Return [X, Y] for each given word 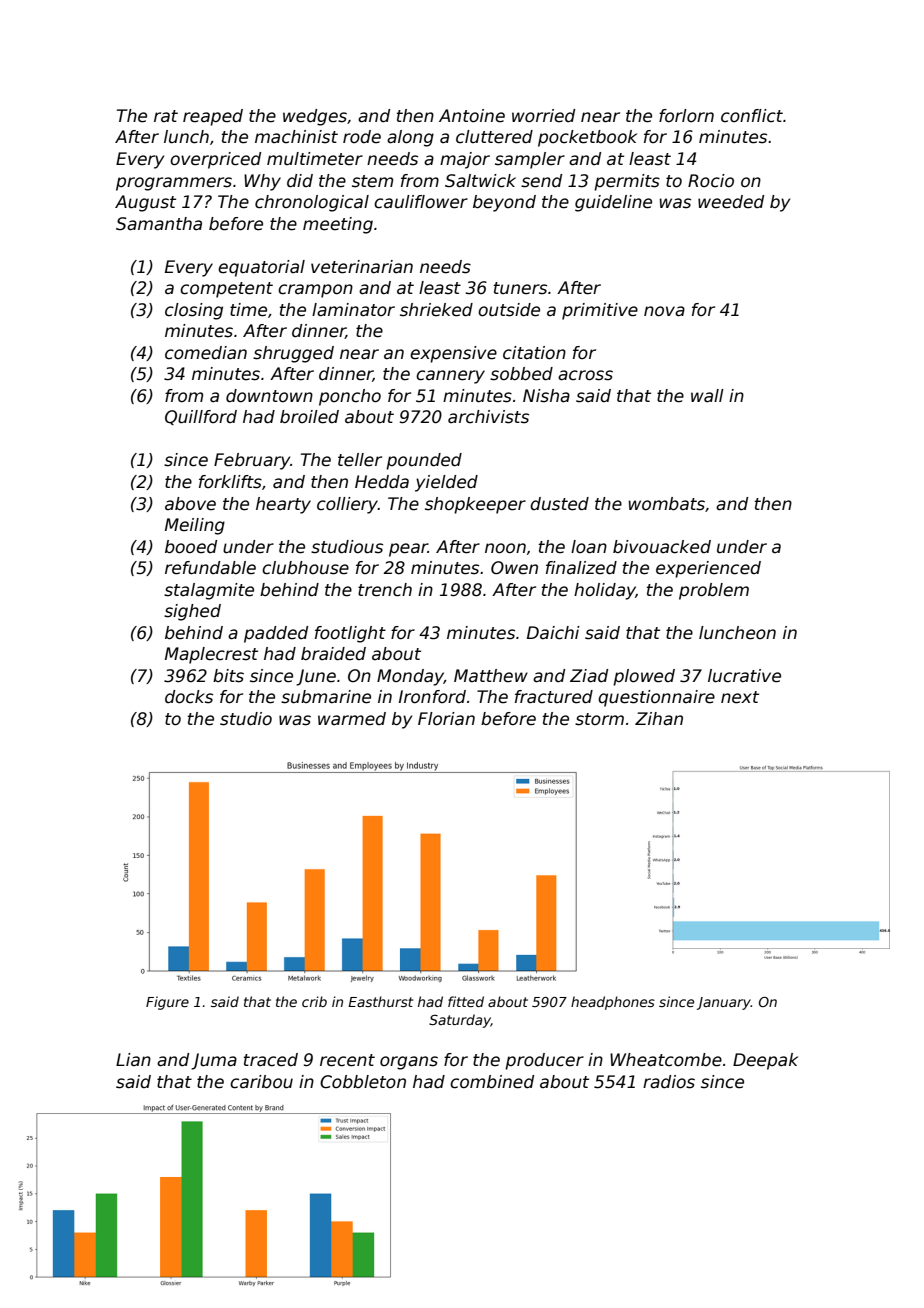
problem [714, 591]
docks [189, 697]
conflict [752, 116]
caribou [261, 1082]
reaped [213, 117]
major [465, 160]
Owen [514, 568]
